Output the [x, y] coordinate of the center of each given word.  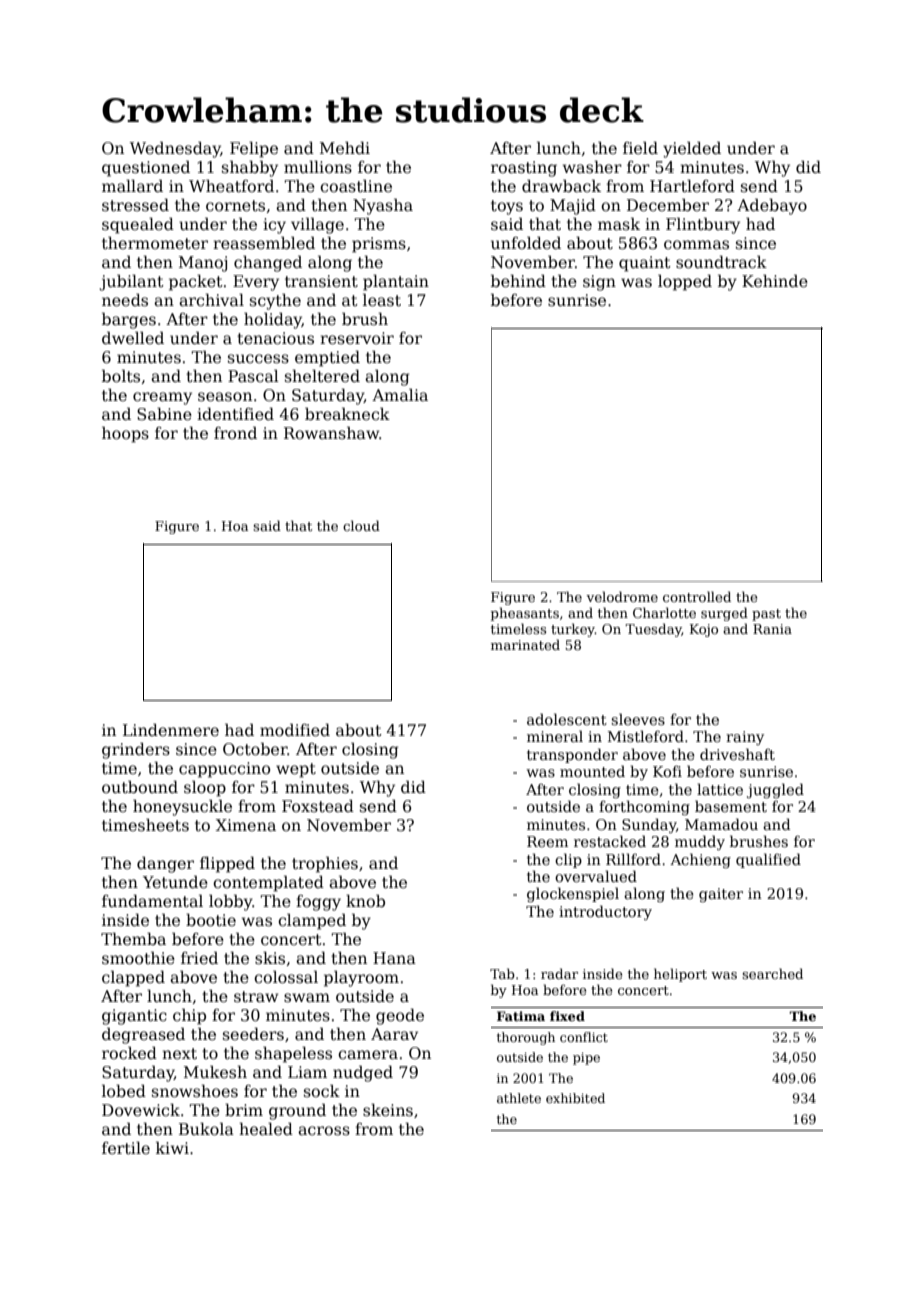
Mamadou [721, 824]
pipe [586, 1059]
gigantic [134, 1017]
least [382, 300]
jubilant [131, 282]
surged [724, 614]
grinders [136, 750]
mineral [555, 736]
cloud [361, 525]
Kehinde [775, 281]
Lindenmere [171, 729]
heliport [680, 975]
